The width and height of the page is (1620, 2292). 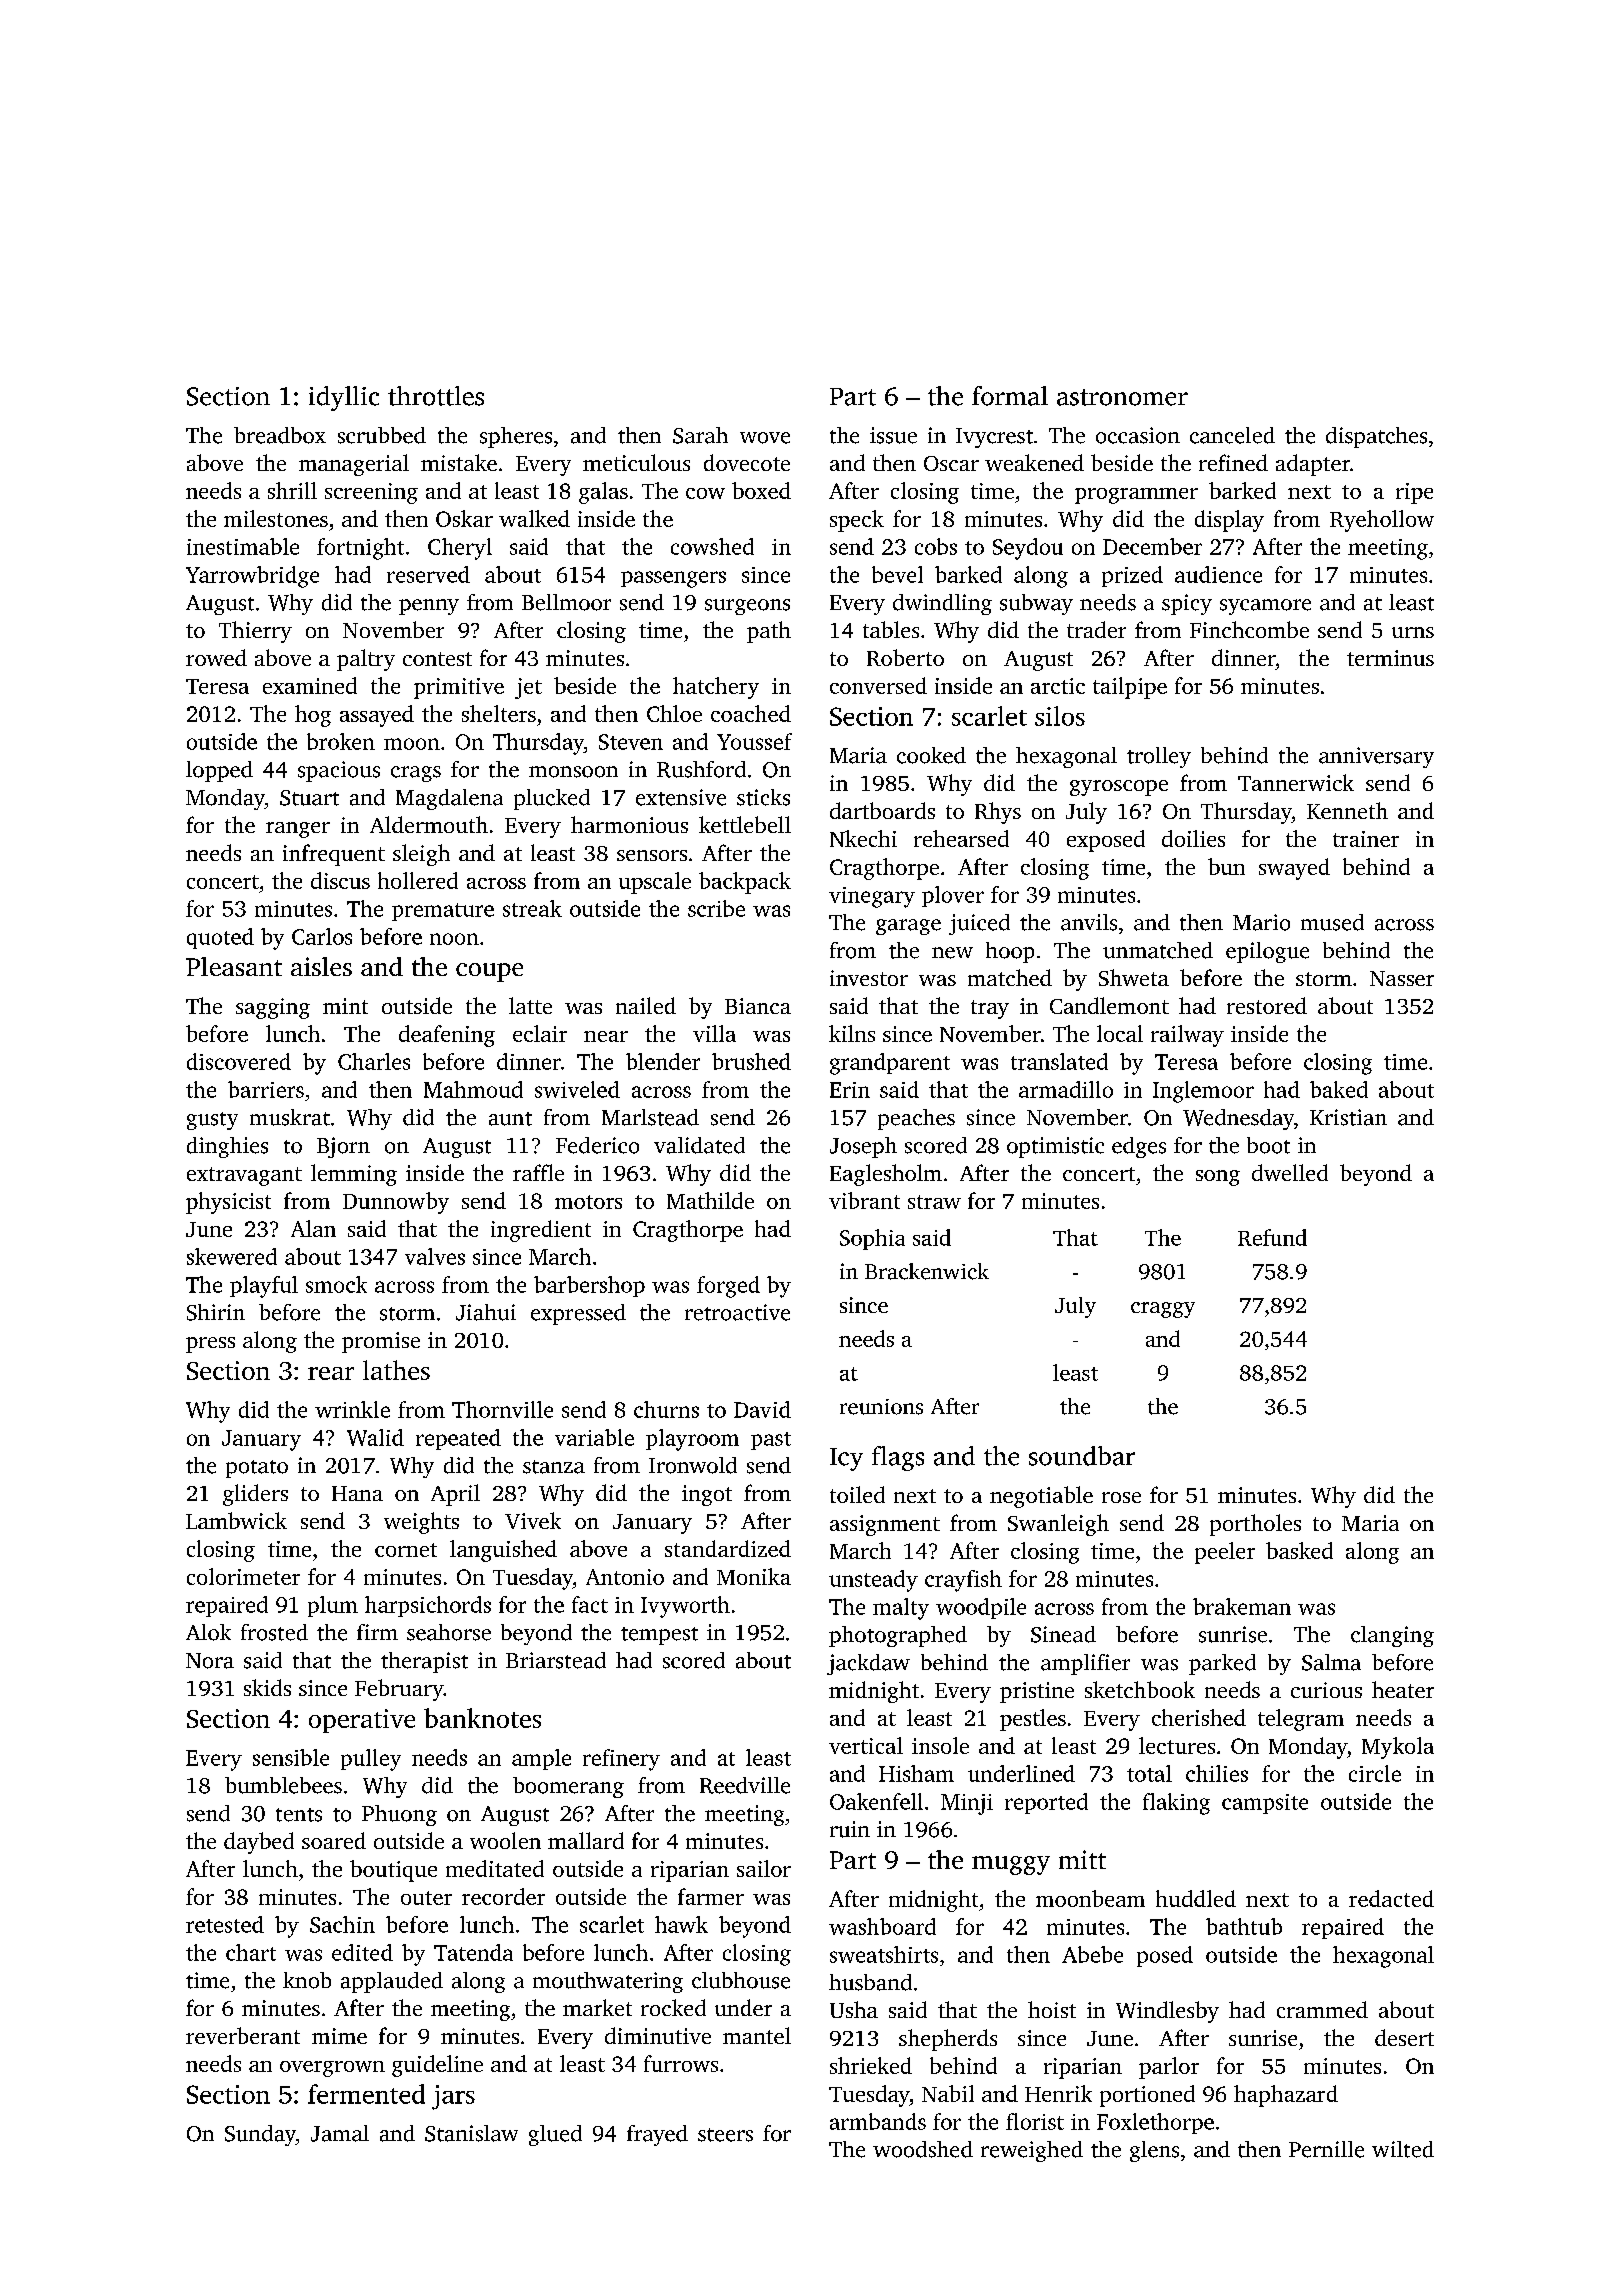 I want to click on cobs, so click(x=936, y=546).
